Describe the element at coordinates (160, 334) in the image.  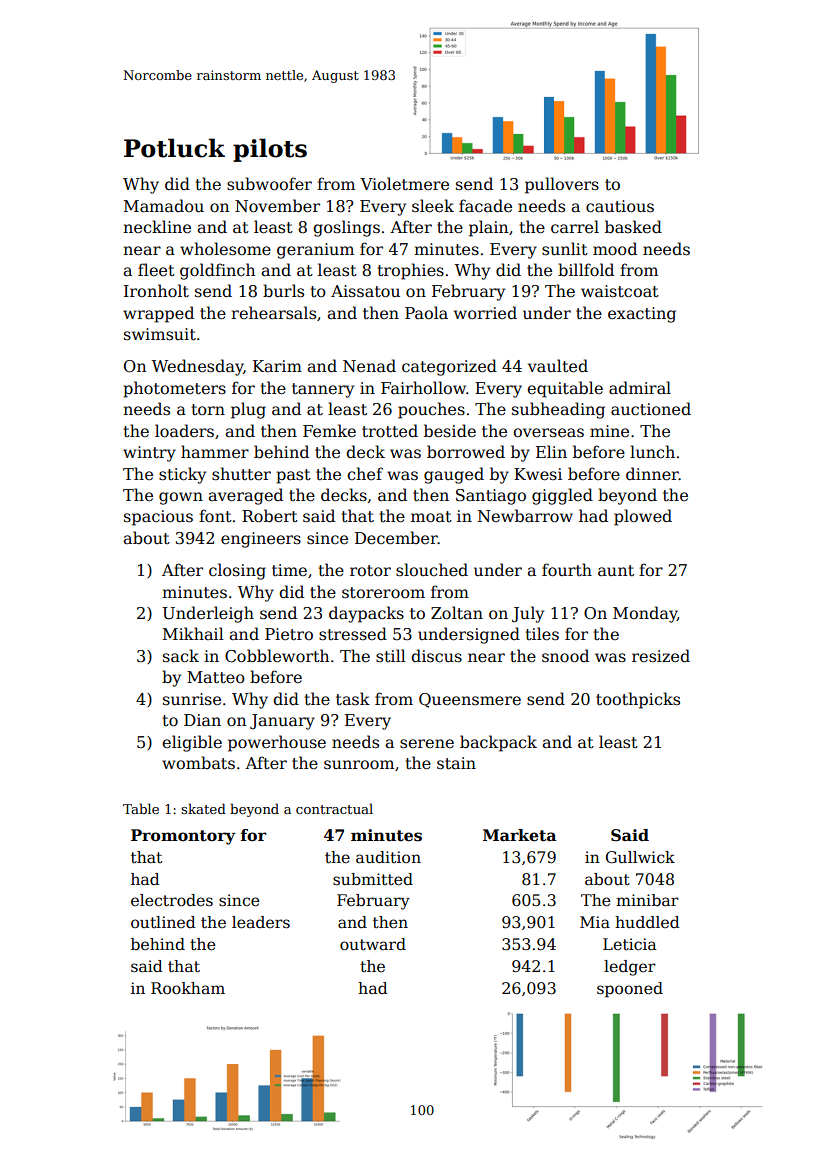
I see `swimsuit` at that location.
